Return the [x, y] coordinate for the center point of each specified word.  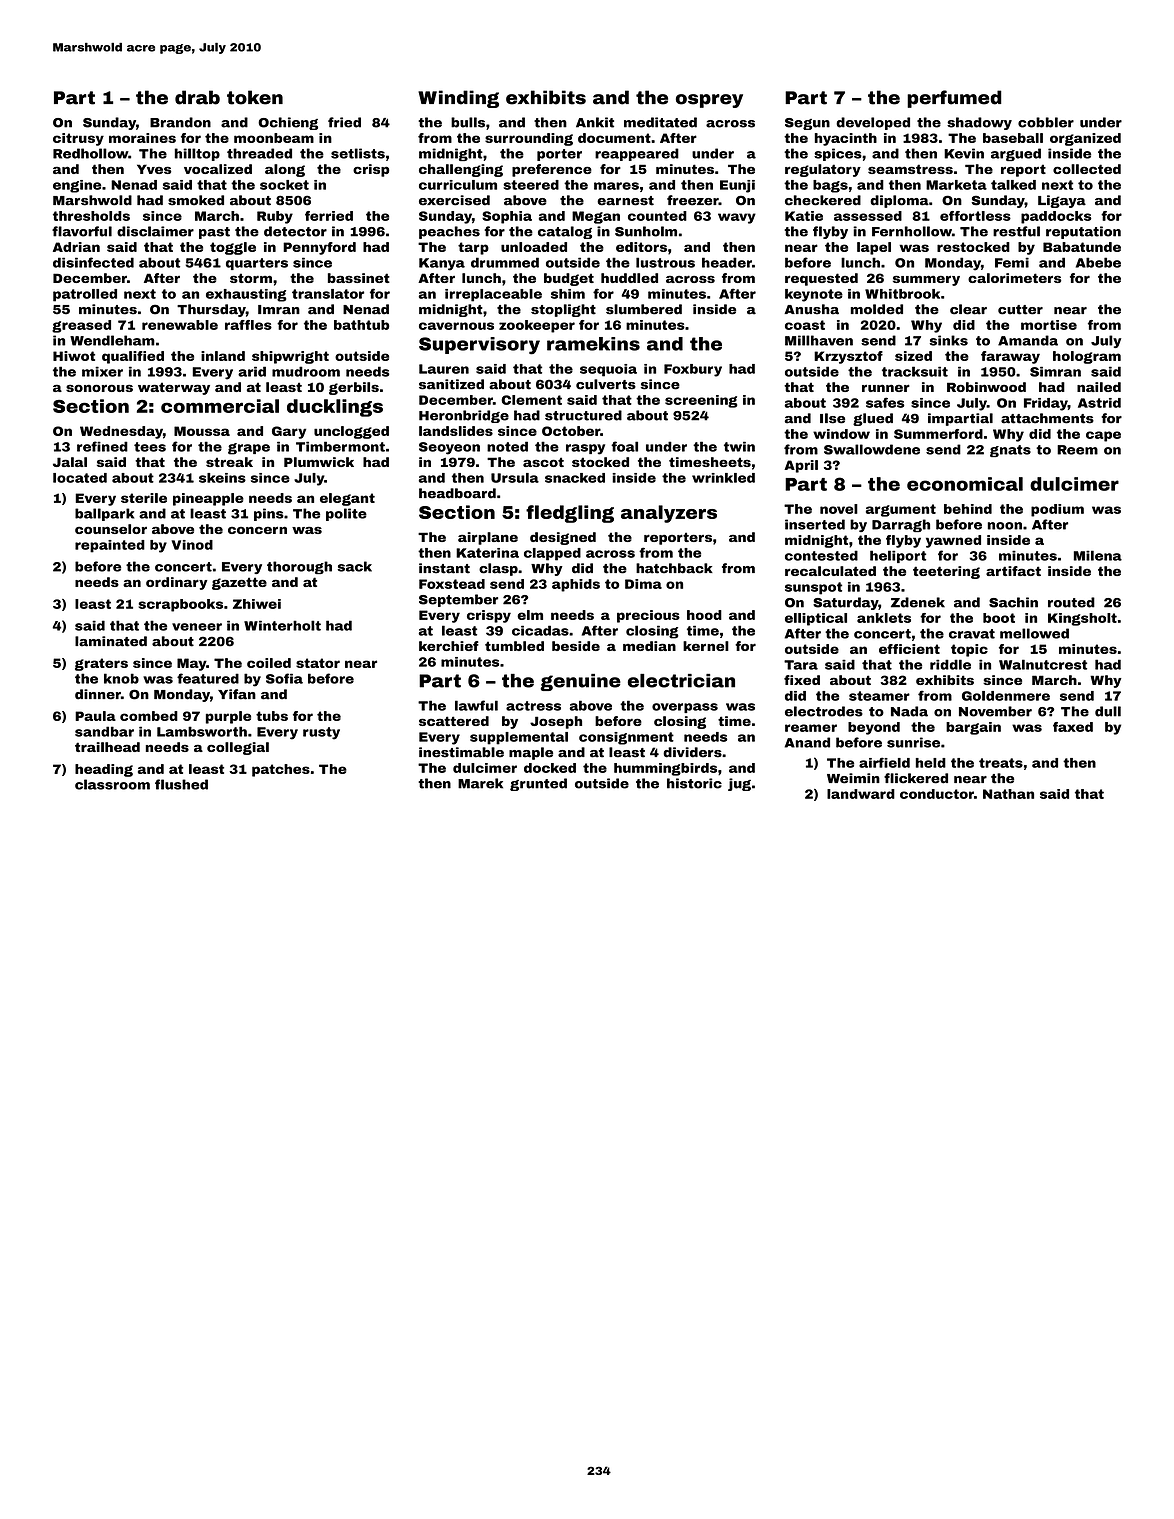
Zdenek [918, 602]
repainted [110, 546]
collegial [238, 748]
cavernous [456, 326]
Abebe [1098, 262]
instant [444, 568]
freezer [693, 200]
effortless [975, 216]
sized [913, 356]
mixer [102, 371]
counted [657, 216]
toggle [233, 248]
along [285, 170]
